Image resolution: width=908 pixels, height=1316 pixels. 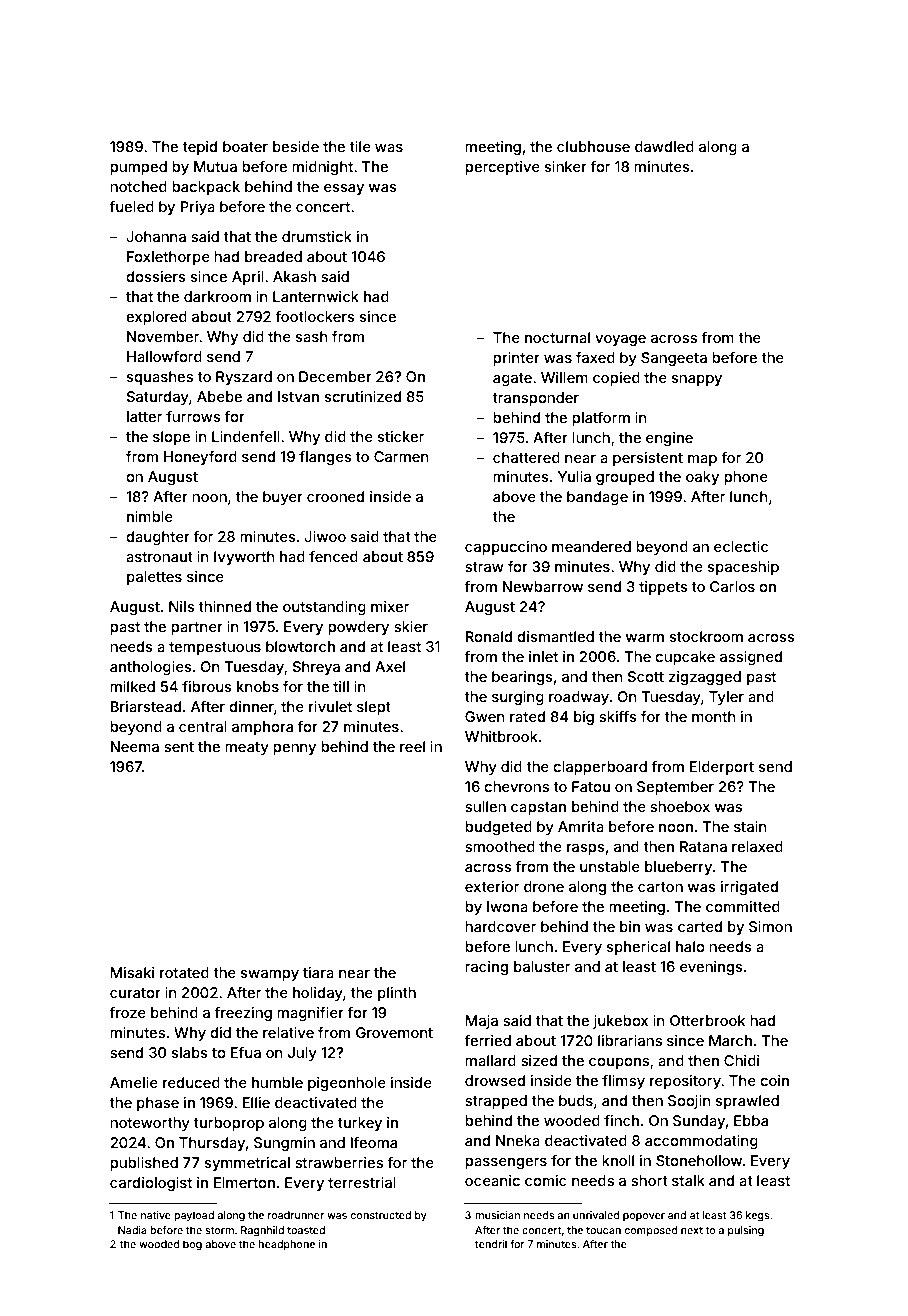 I want to click on sent, so click(x=179, y=747).
